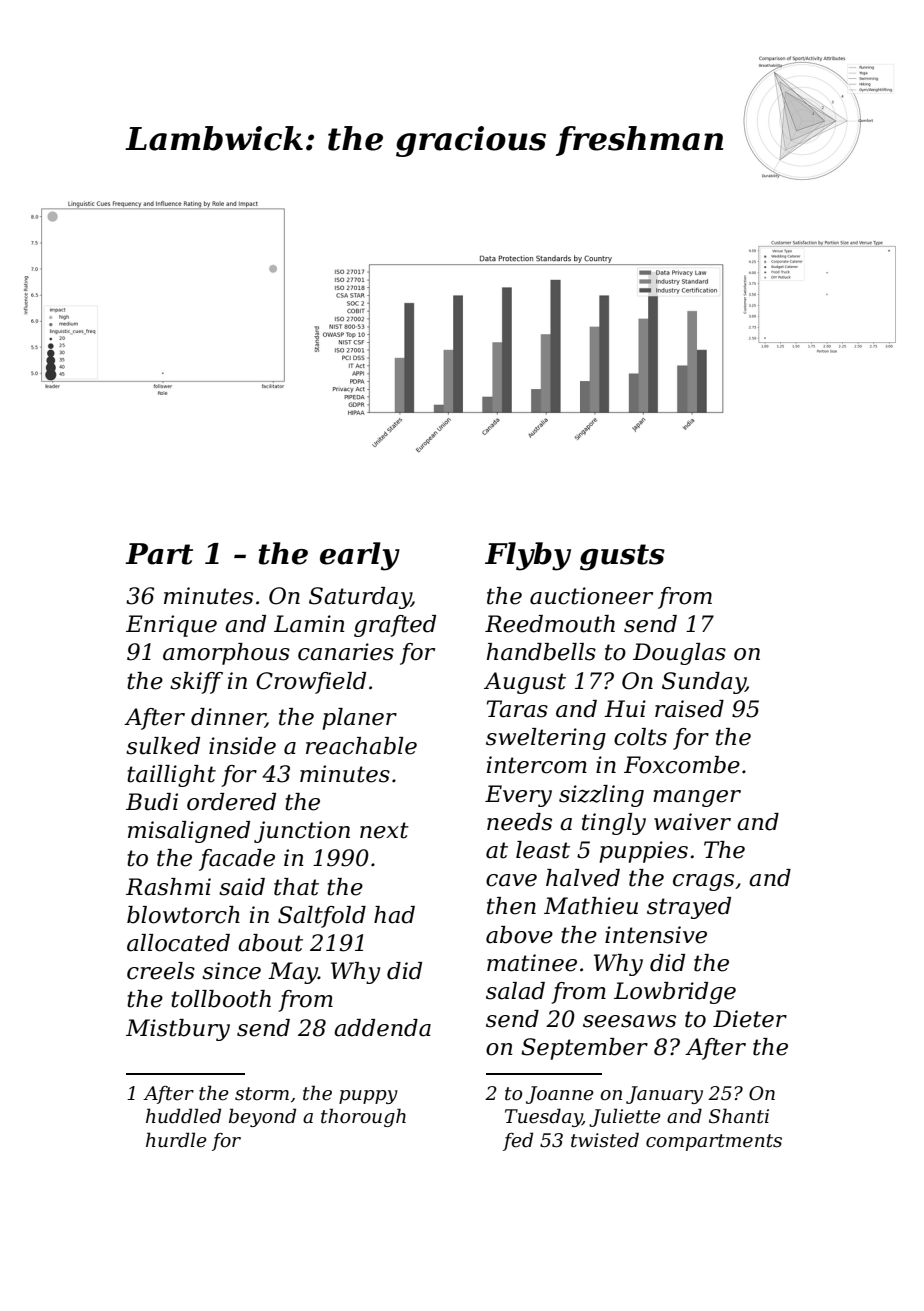 This screenshot has height=1311, width=924. I want to click on Lamin, so click(309, 624).
